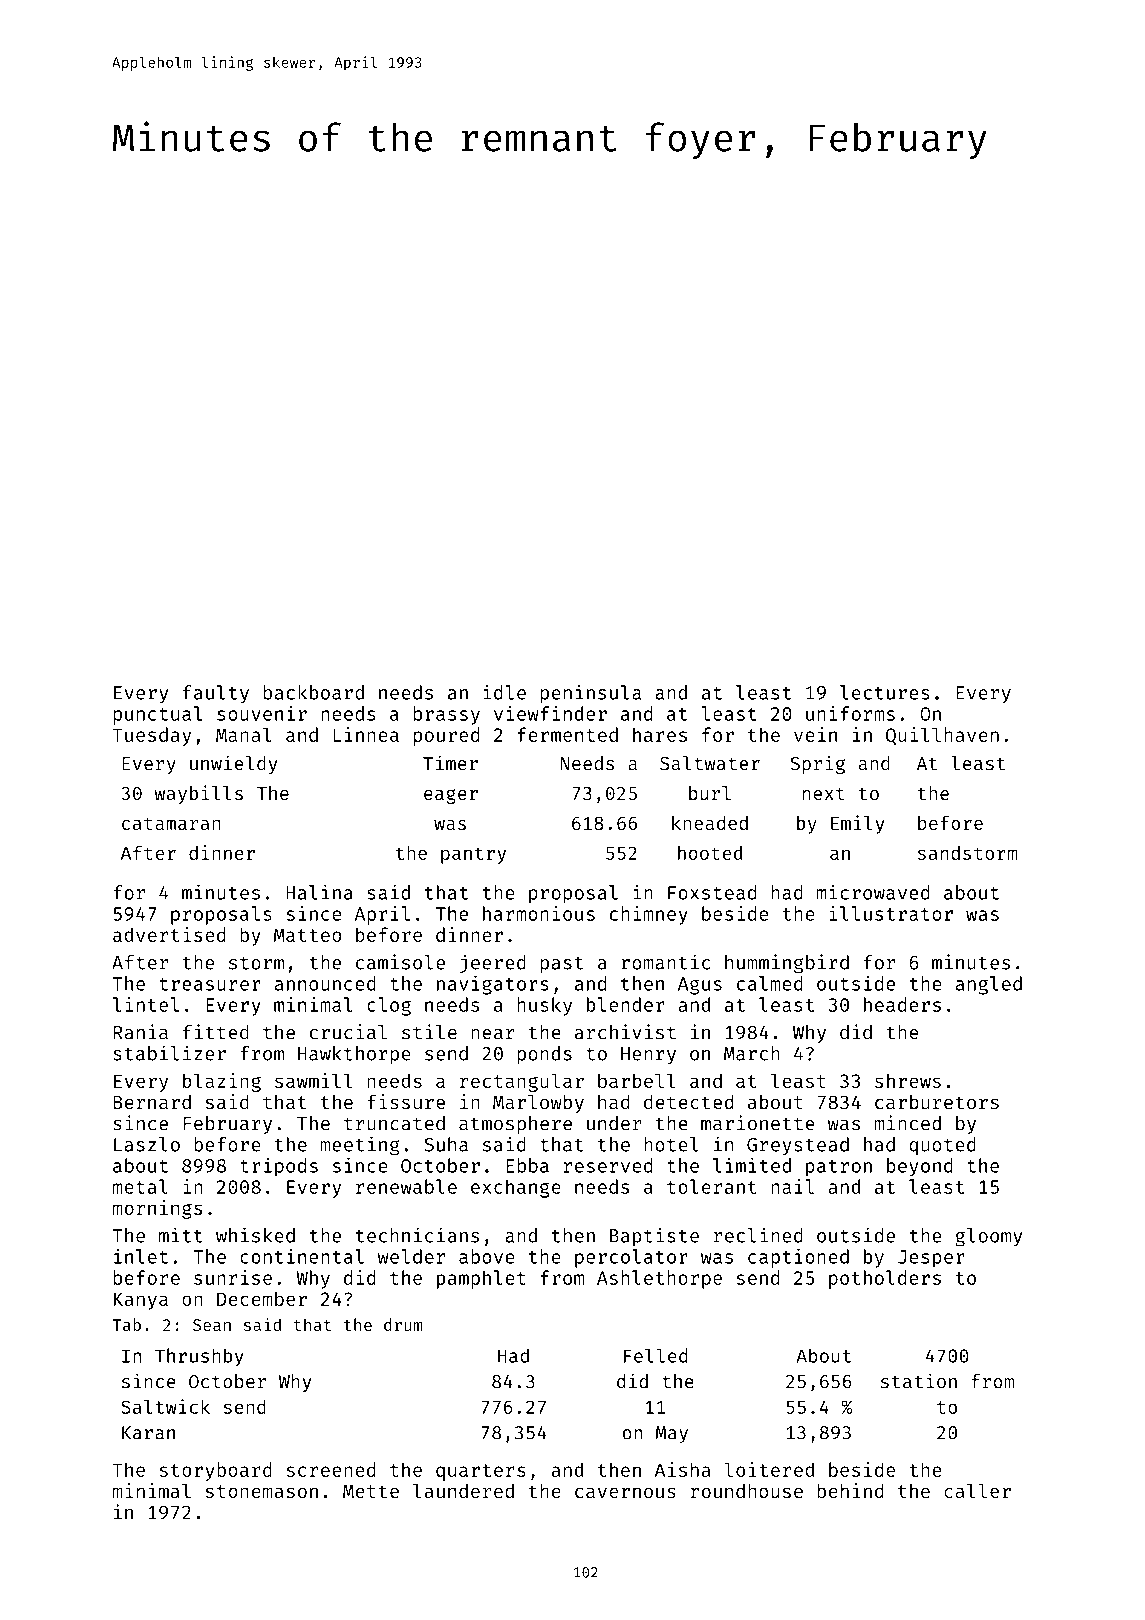 The height and width of the image is (1620, 1145). What do you see at coordinates (539, 913) in the image?
I see `harmonious` at bounding box center [539, 913].
